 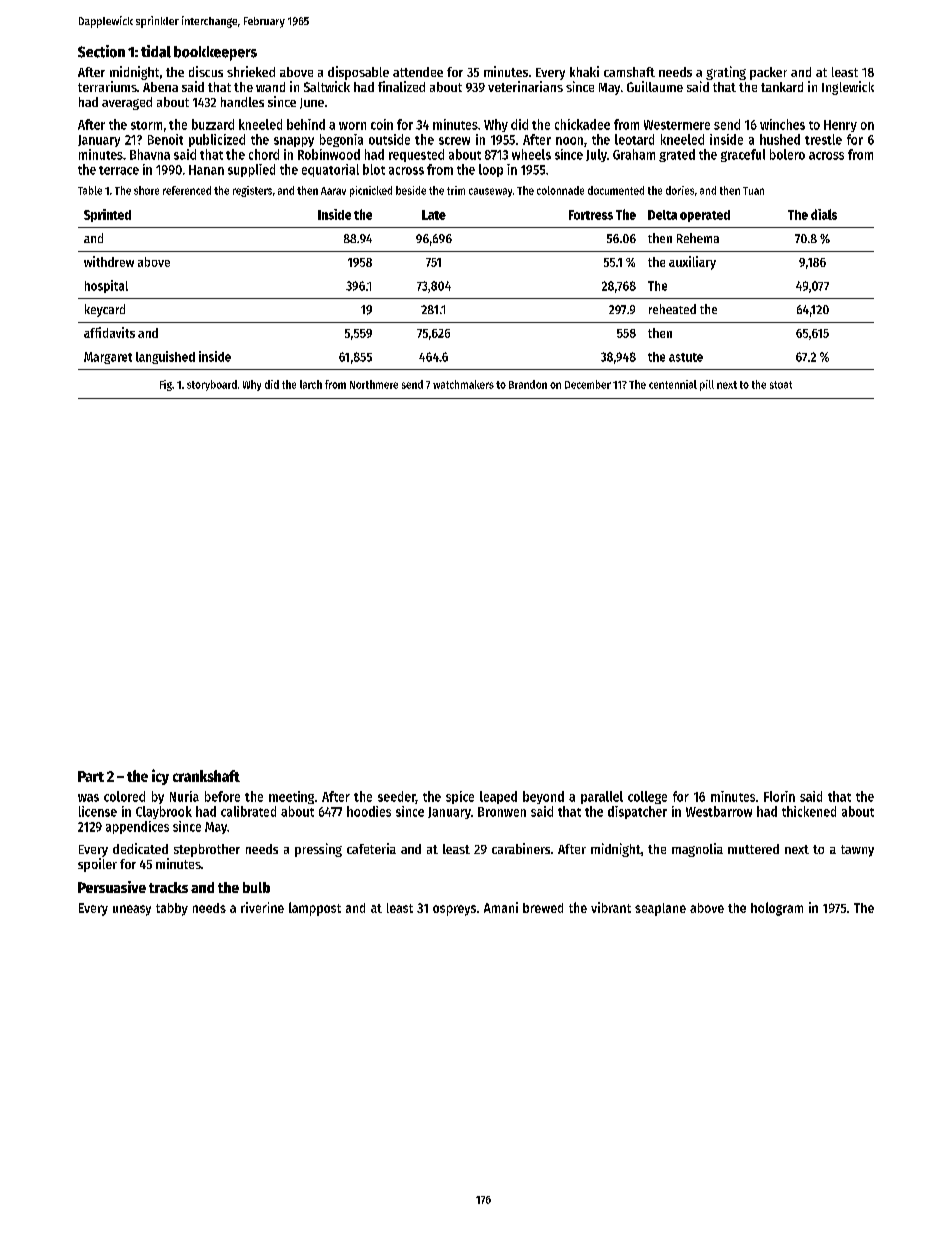 I want to click on graceful, so click(x=743, y=155).
